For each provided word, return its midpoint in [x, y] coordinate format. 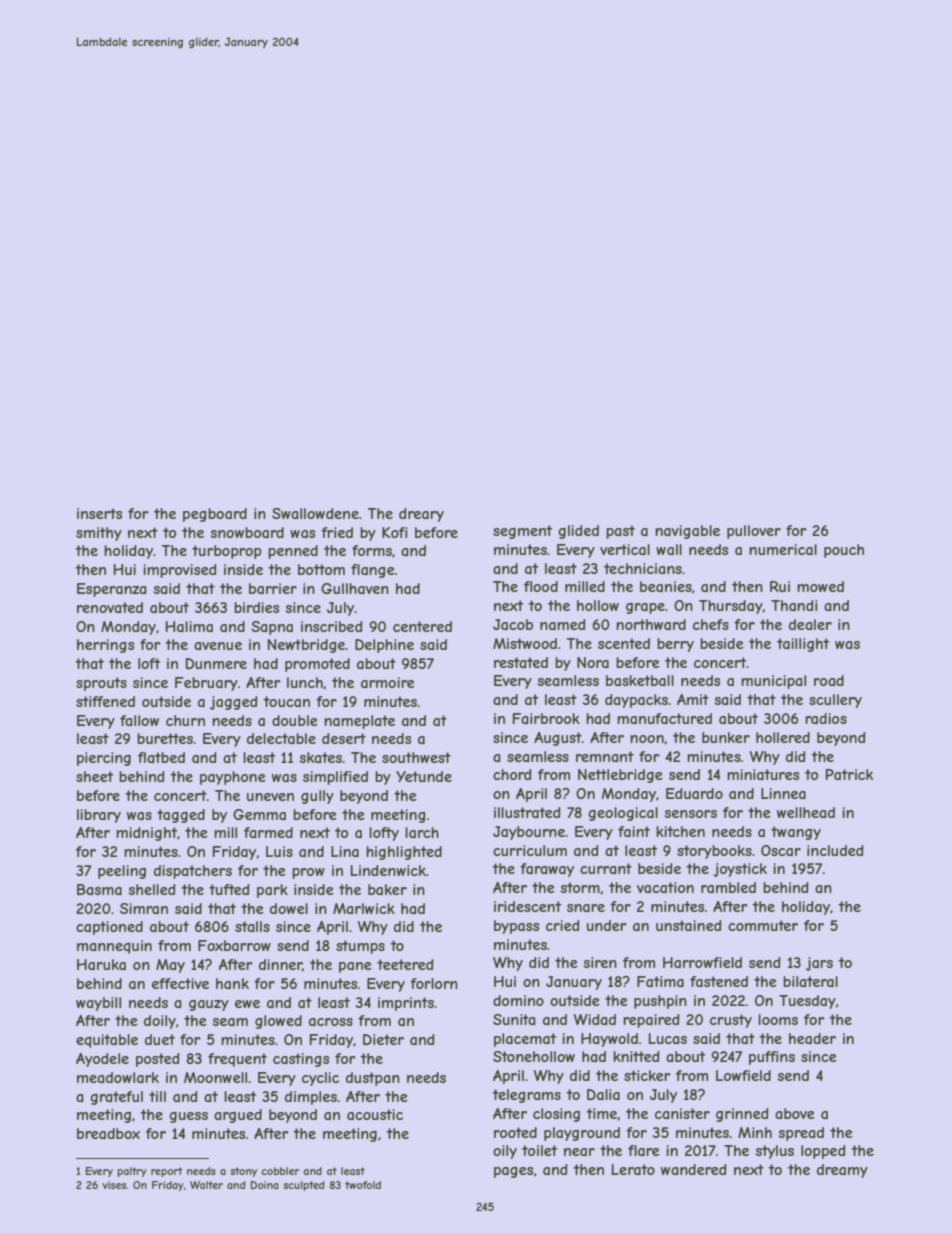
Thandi [794, 605]
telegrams [526, 1096]
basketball [640, 680]
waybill [98, 1004]
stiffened [105, 701]
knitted [636, 1056]
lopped [823, 1152]
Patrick [849, 774]
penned [293, 552]
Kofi [395, 532]
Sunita [514, 1019]
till [157, 1096]
